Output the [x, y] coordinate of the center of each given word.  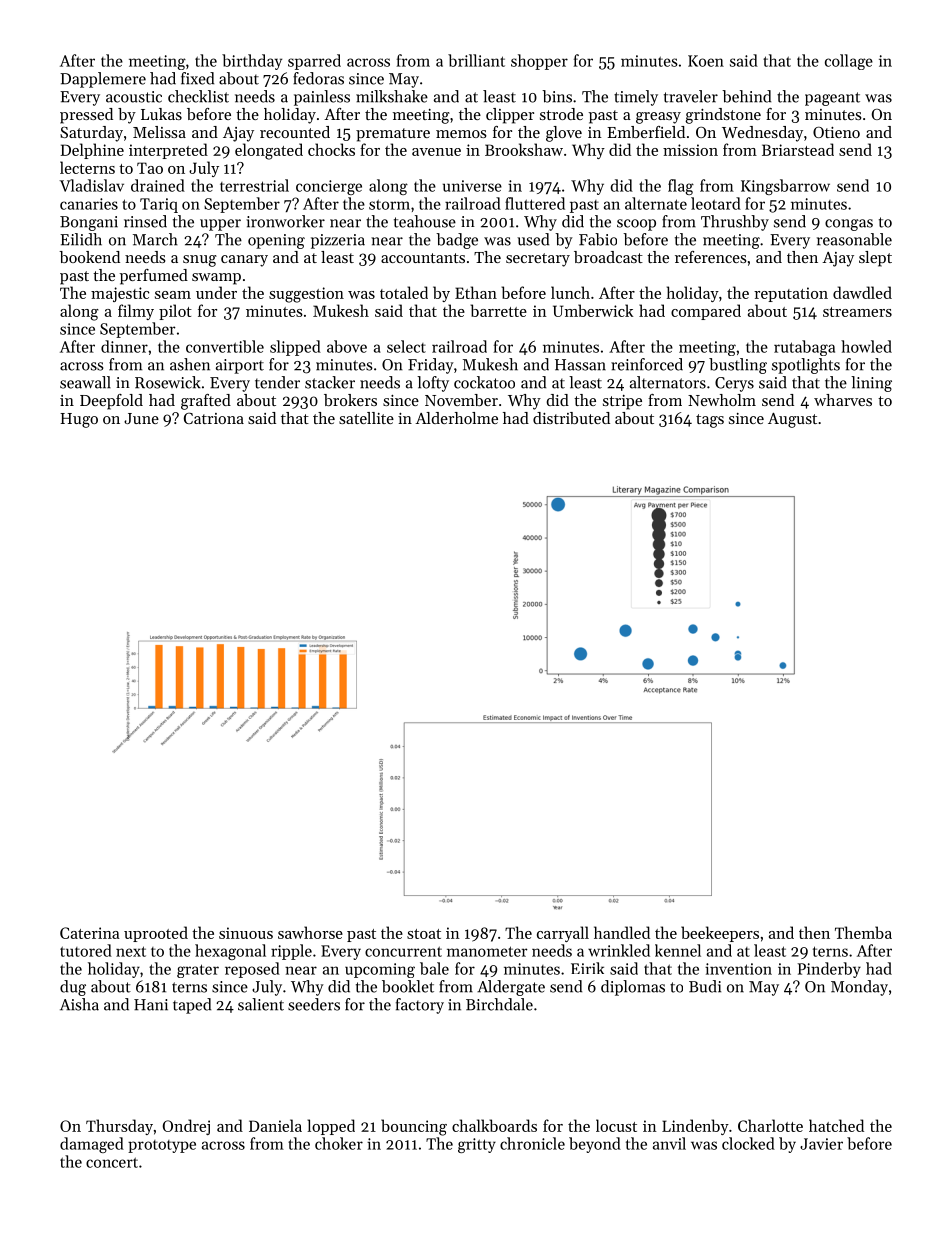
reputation [791, 294]
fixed [197, 78]
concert [112, 1162]
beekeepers [720, 934]
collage [849, 62]
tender [277, 382]
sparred [314, 62]
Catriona [214, 418]
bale [434, 968]
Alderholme [456, 418]
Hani [151, 1005]
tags [710, 421]
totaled [404, 292]
